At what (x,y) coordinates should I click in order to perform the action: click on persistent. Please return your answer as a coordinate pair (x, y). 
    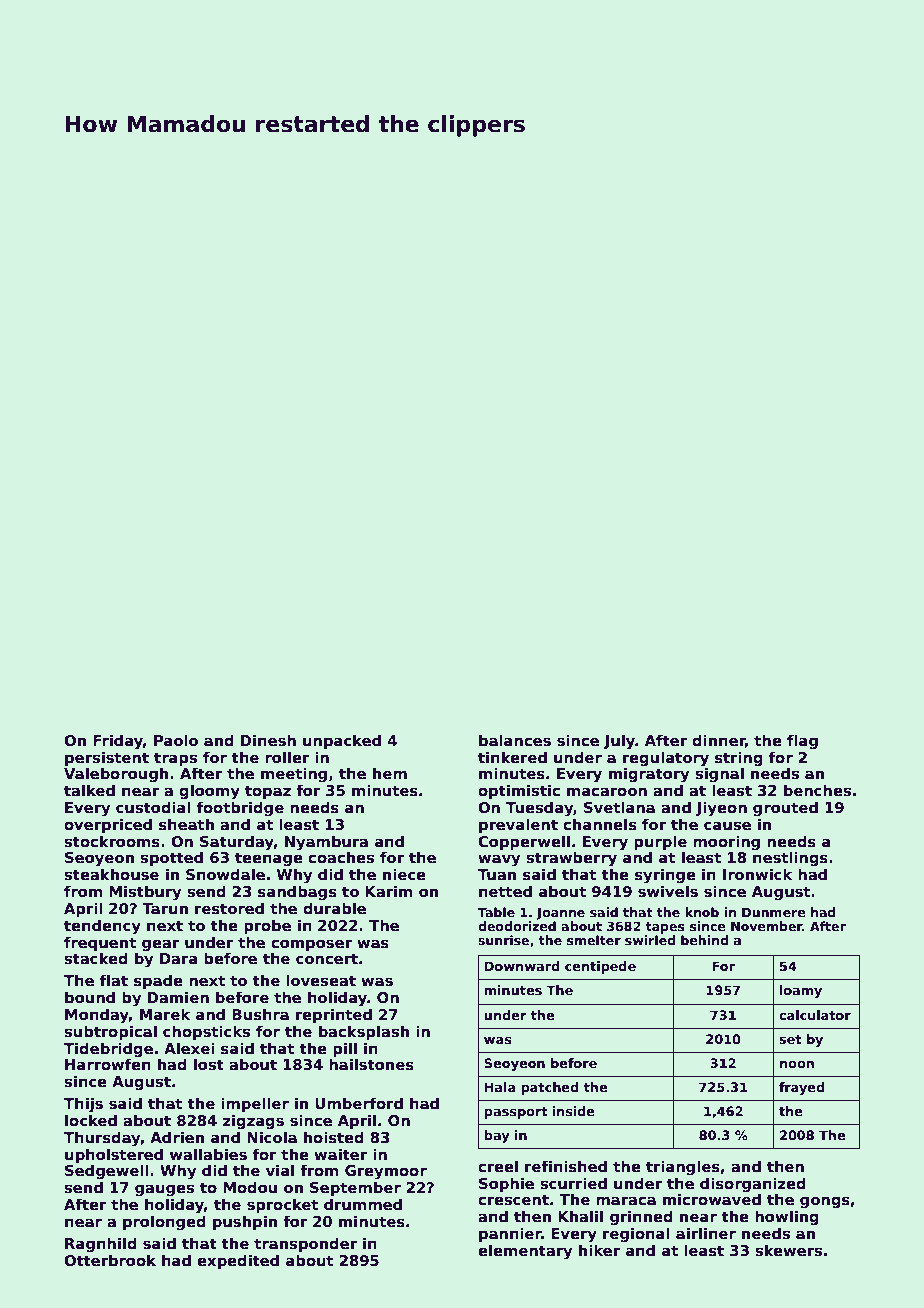
    Looking at the image, I should click on (107, 758).
